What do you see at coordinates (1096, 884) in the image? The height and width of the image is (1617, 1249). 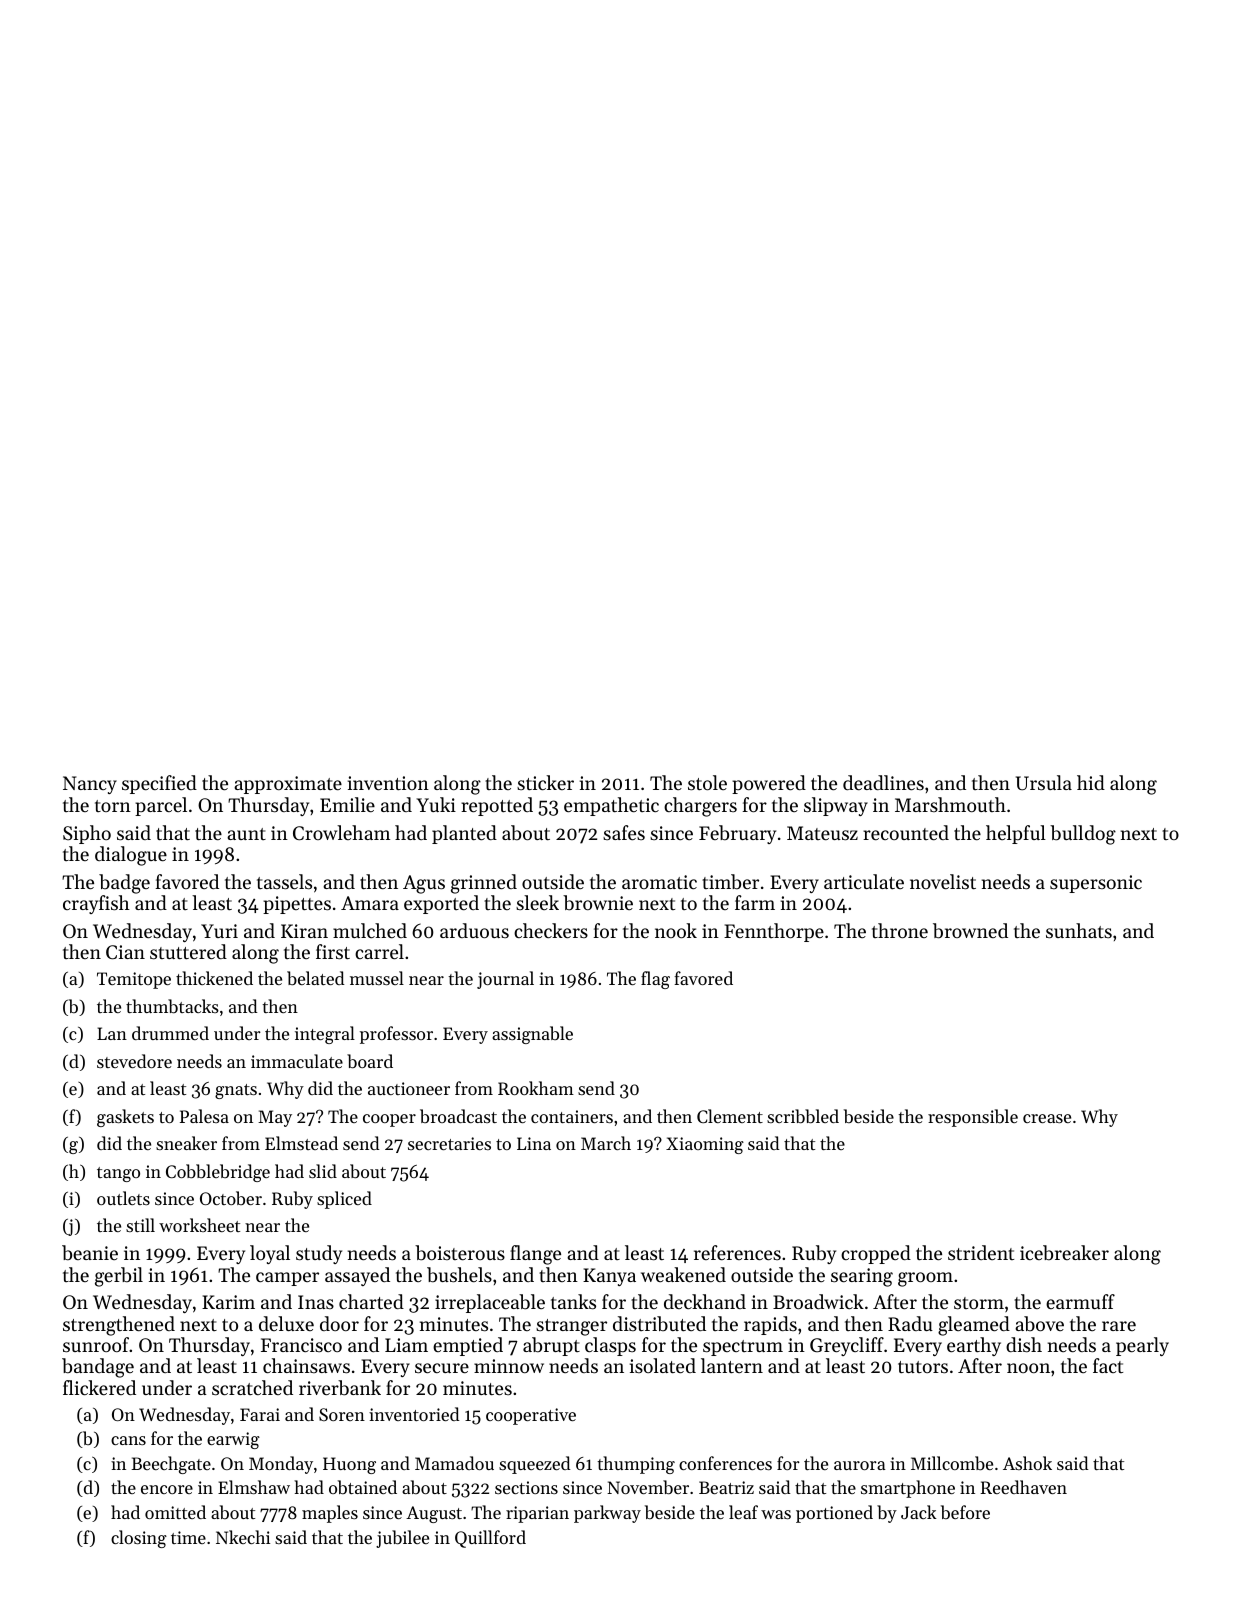 I see `supersonic` at bounding box center [1096, 884].
